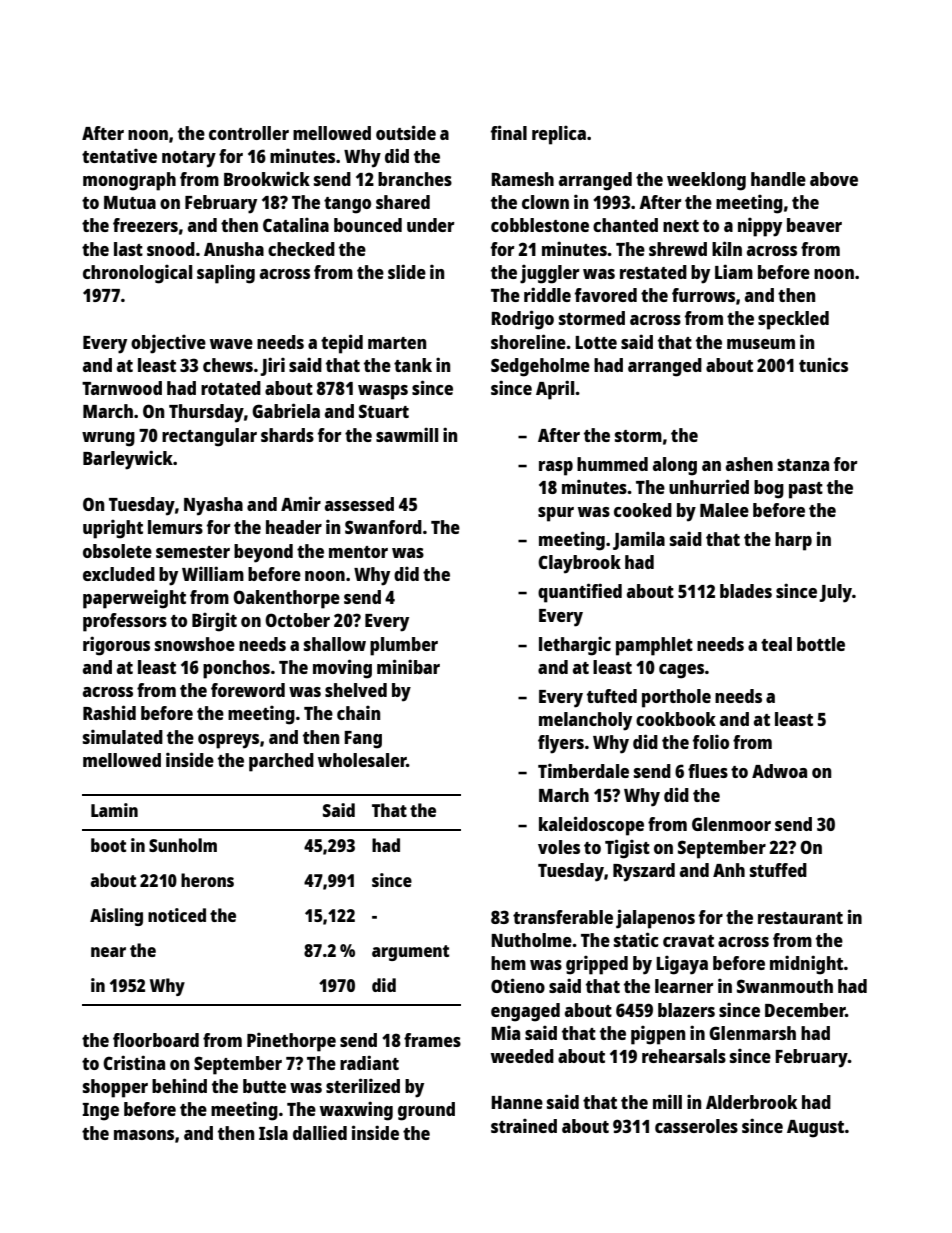 The image size is (952, 1233). What do you see at coordinates (805, 1010) in the screenshot?
I see `December` at bounding box center [805, 1010].
